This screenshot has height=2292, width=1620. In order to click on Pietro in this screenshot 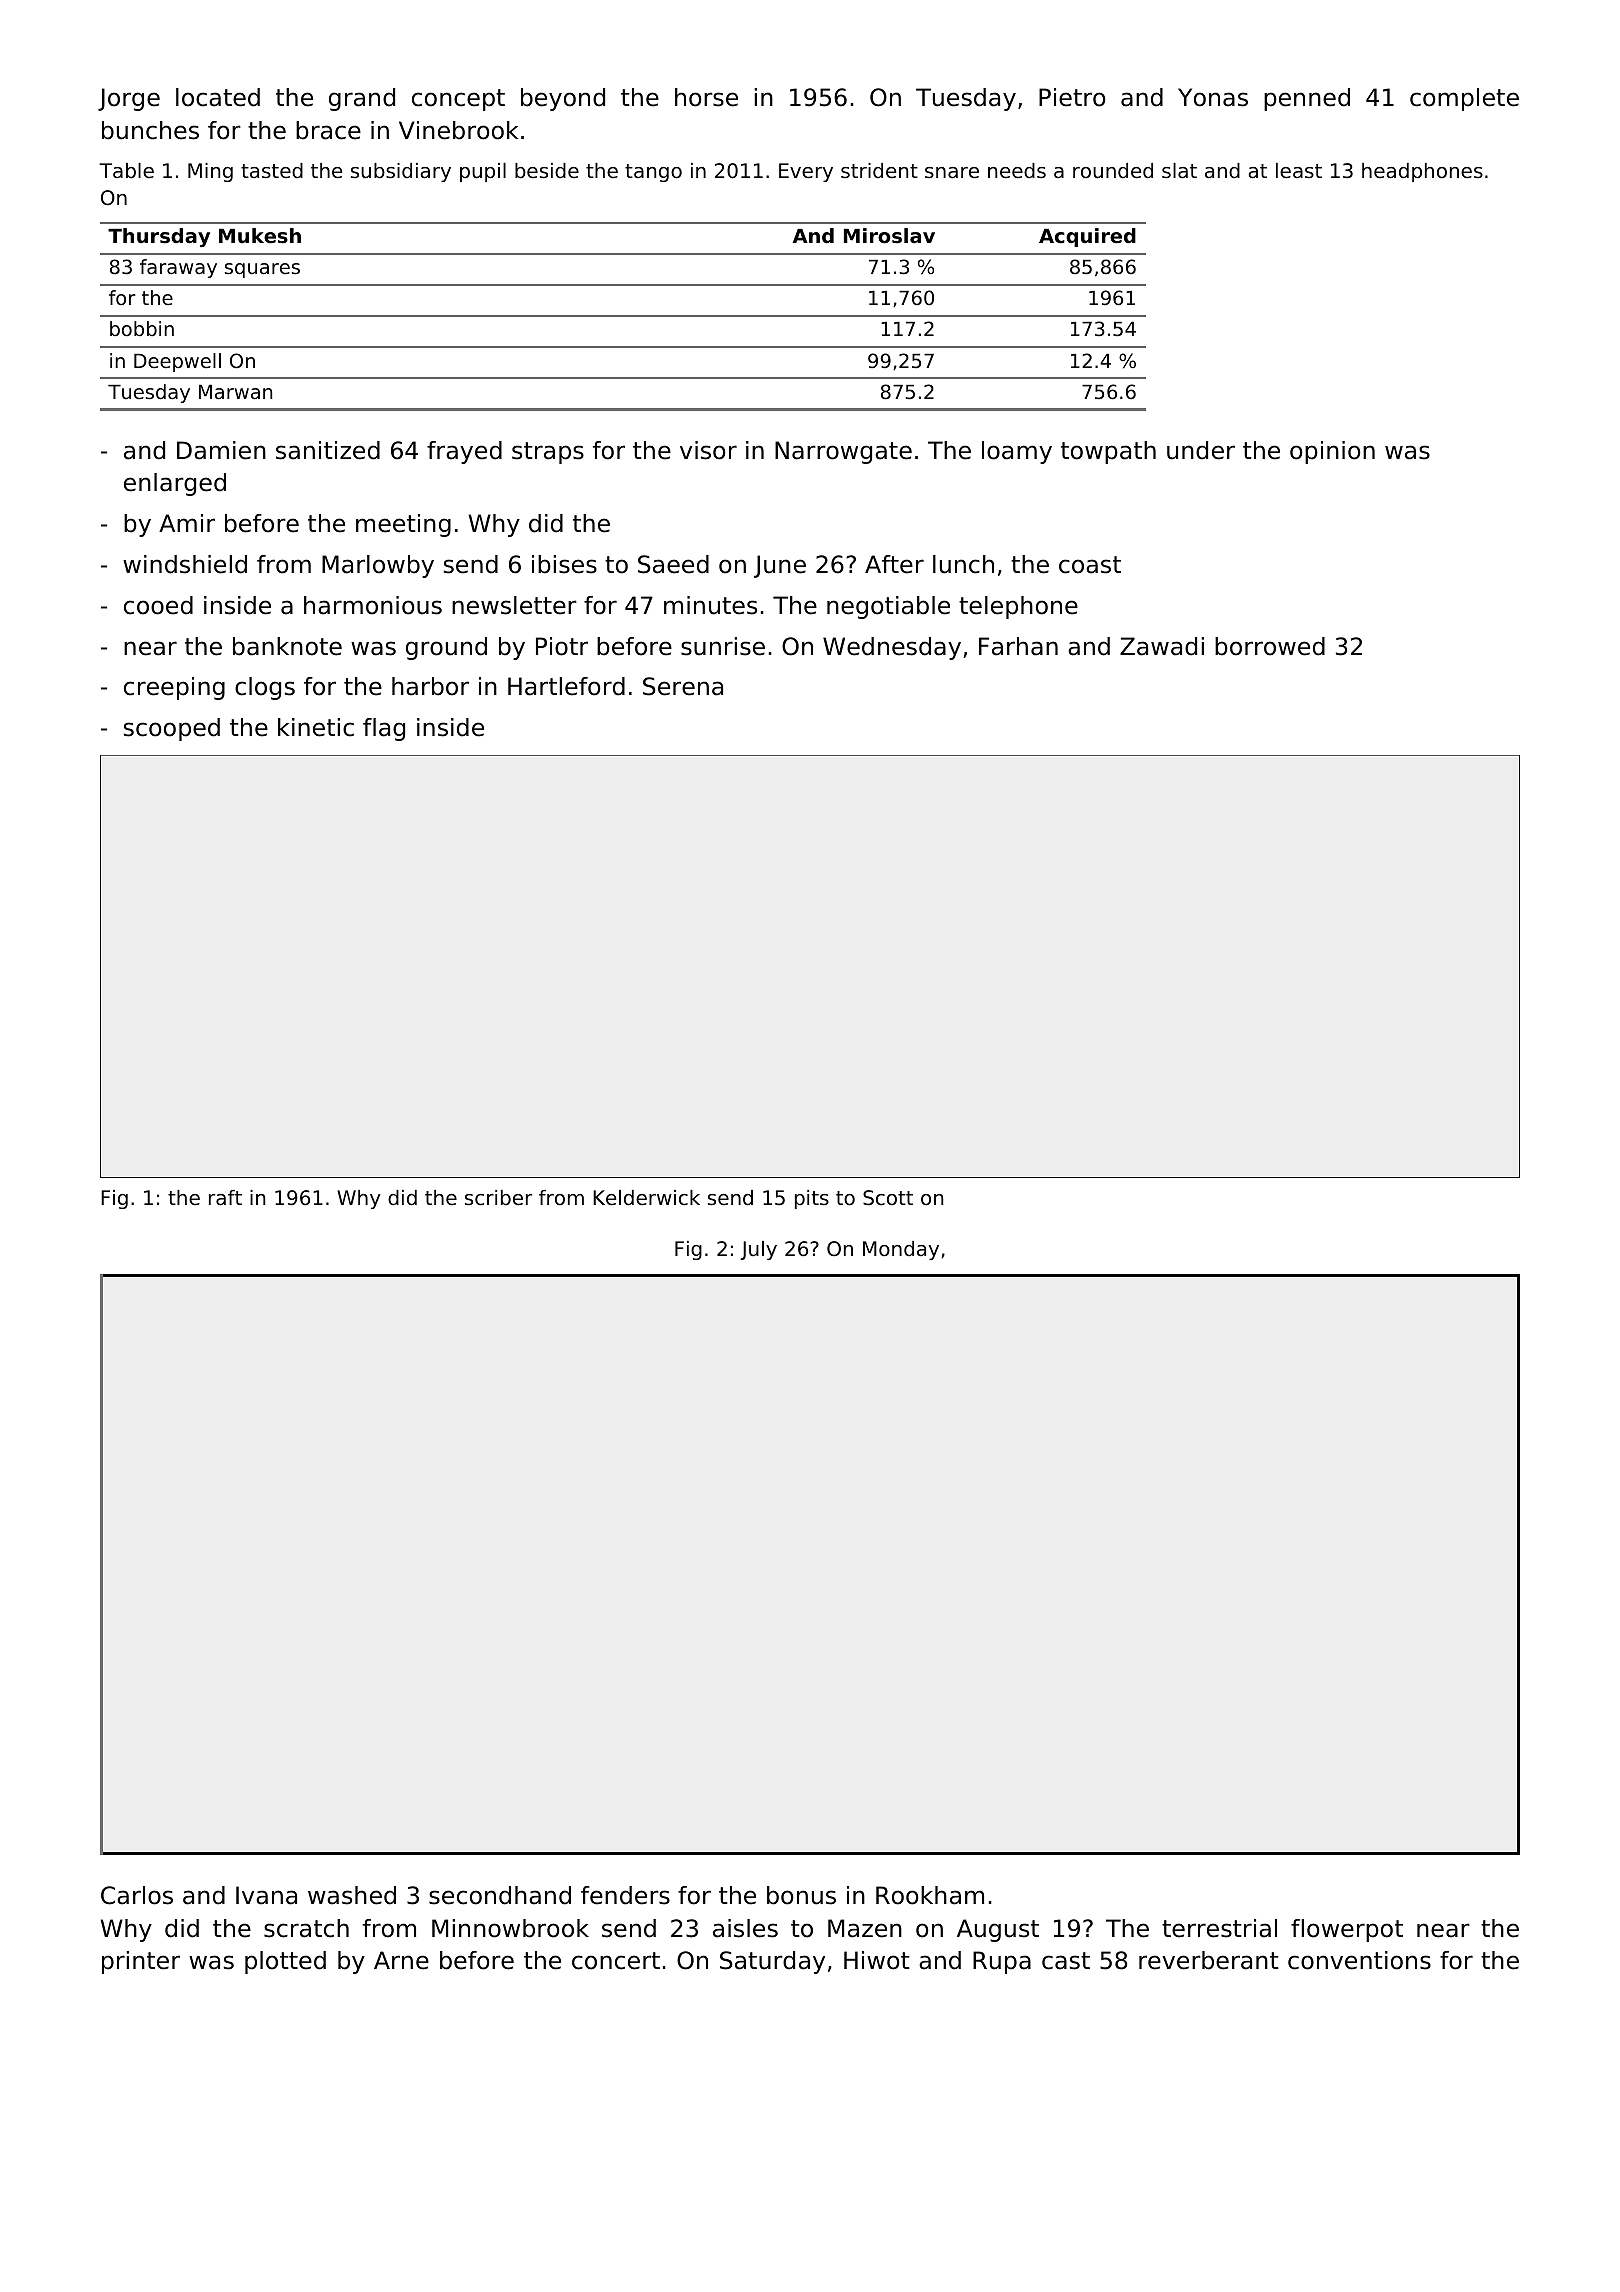, I will do `click(1072, 97)`.
